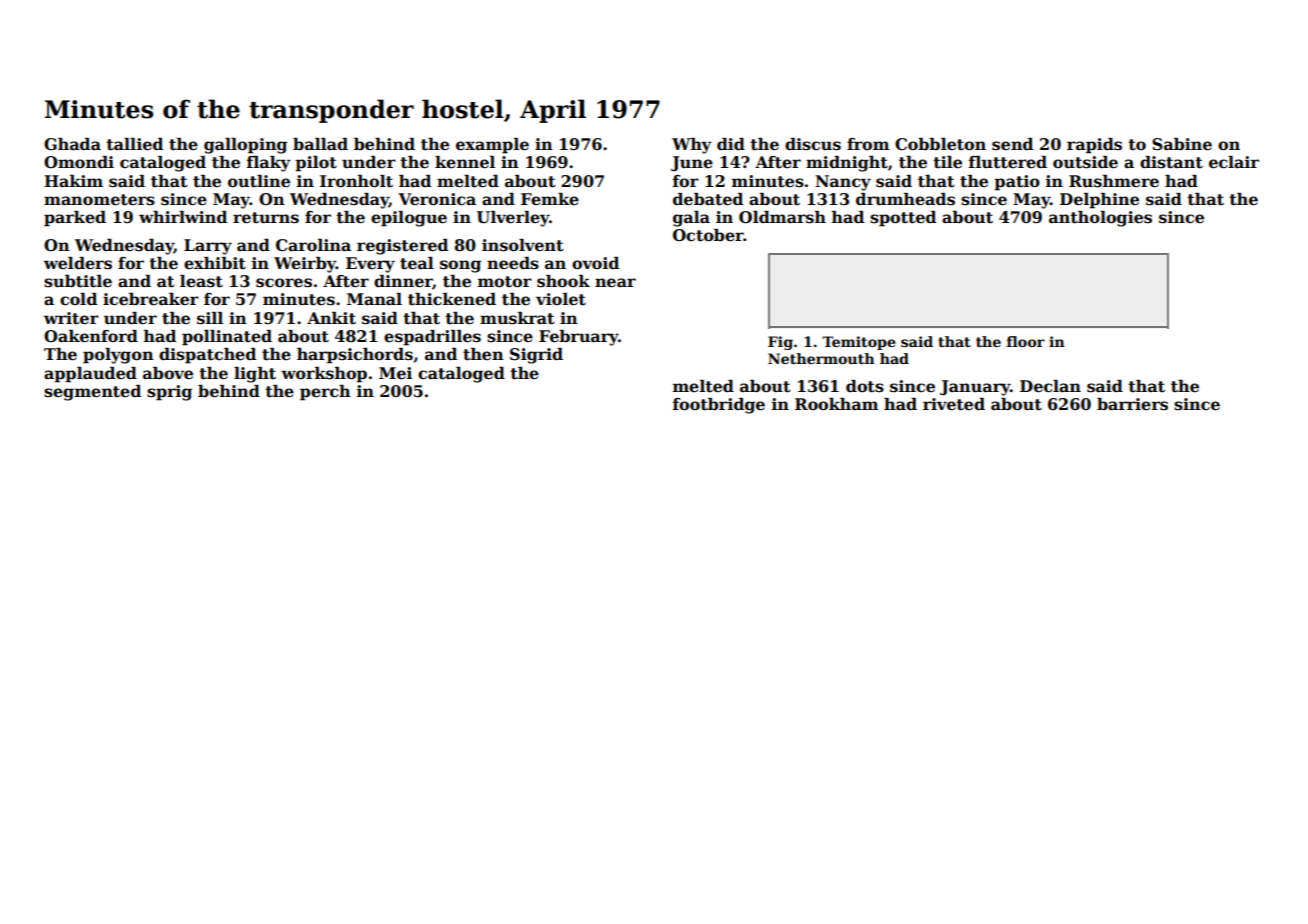 The width and height of the document is (1308, 924). What do you see at coordinates (1026, 341) in the document?
I see `floor` at bounding box center [1026, 341].
